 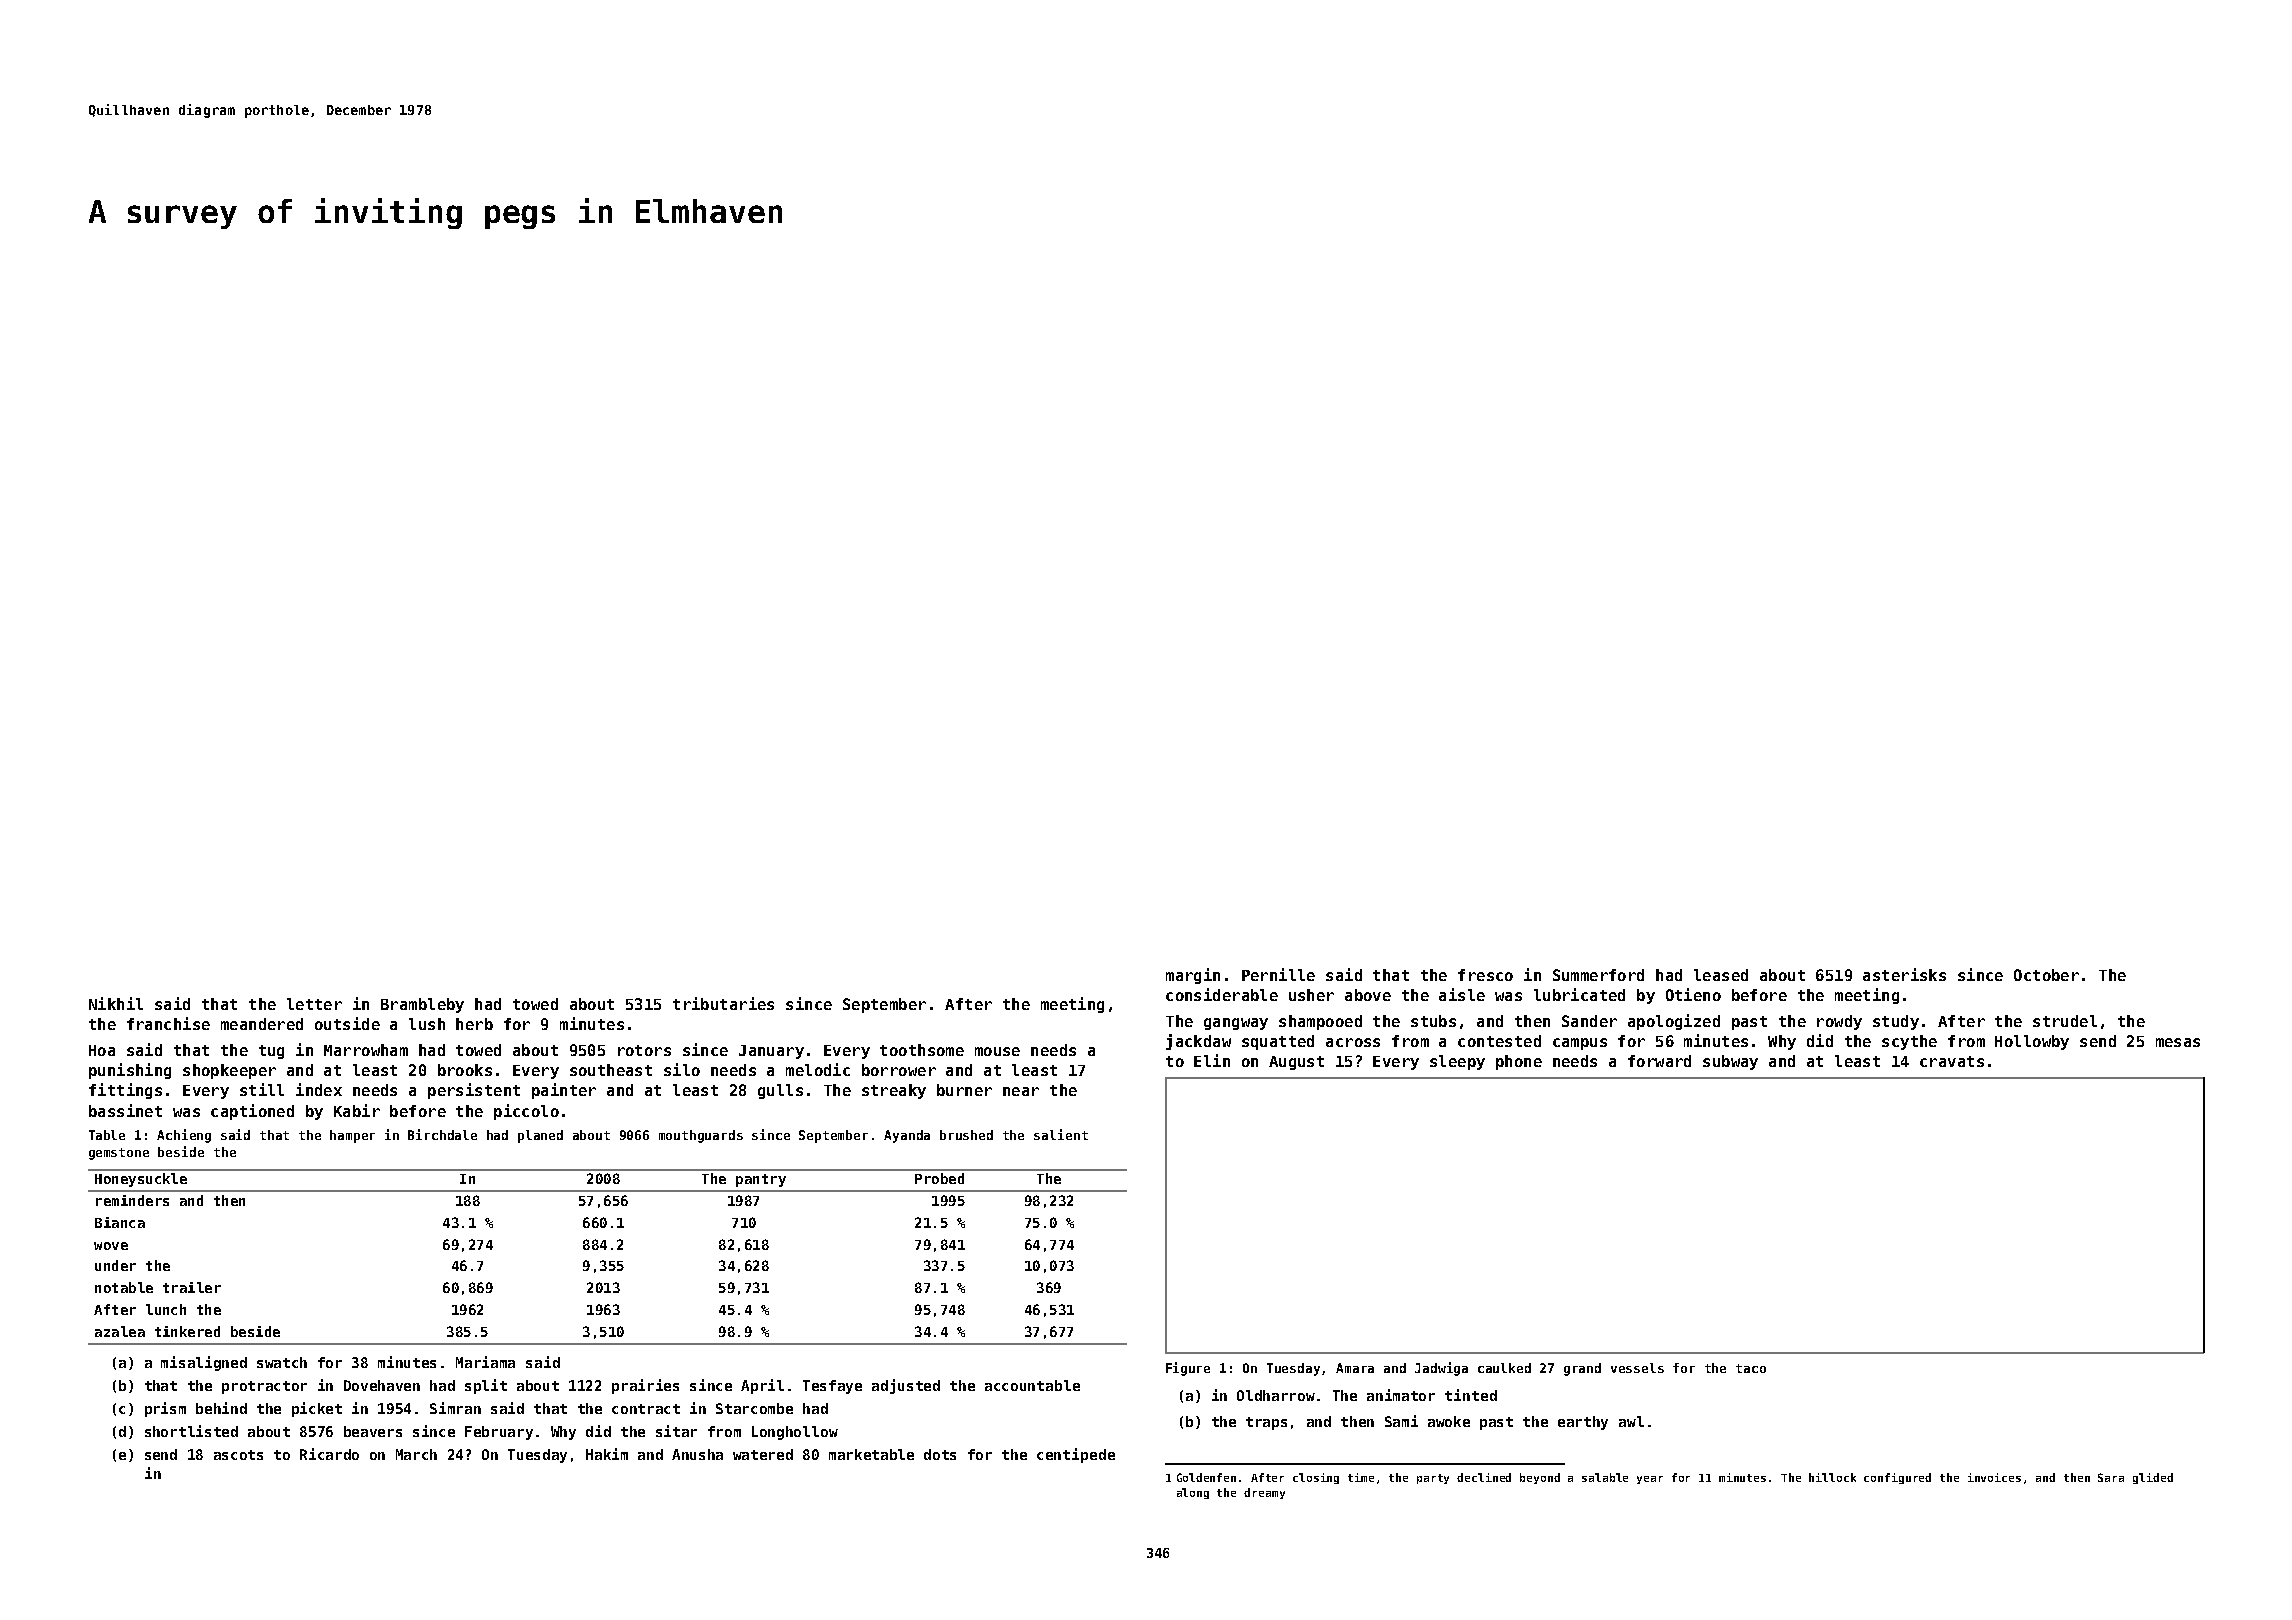 What do you see at coordinates (130, 1071) in the screenshot?
I see `punishing` at bounding box center [130, 1071].
